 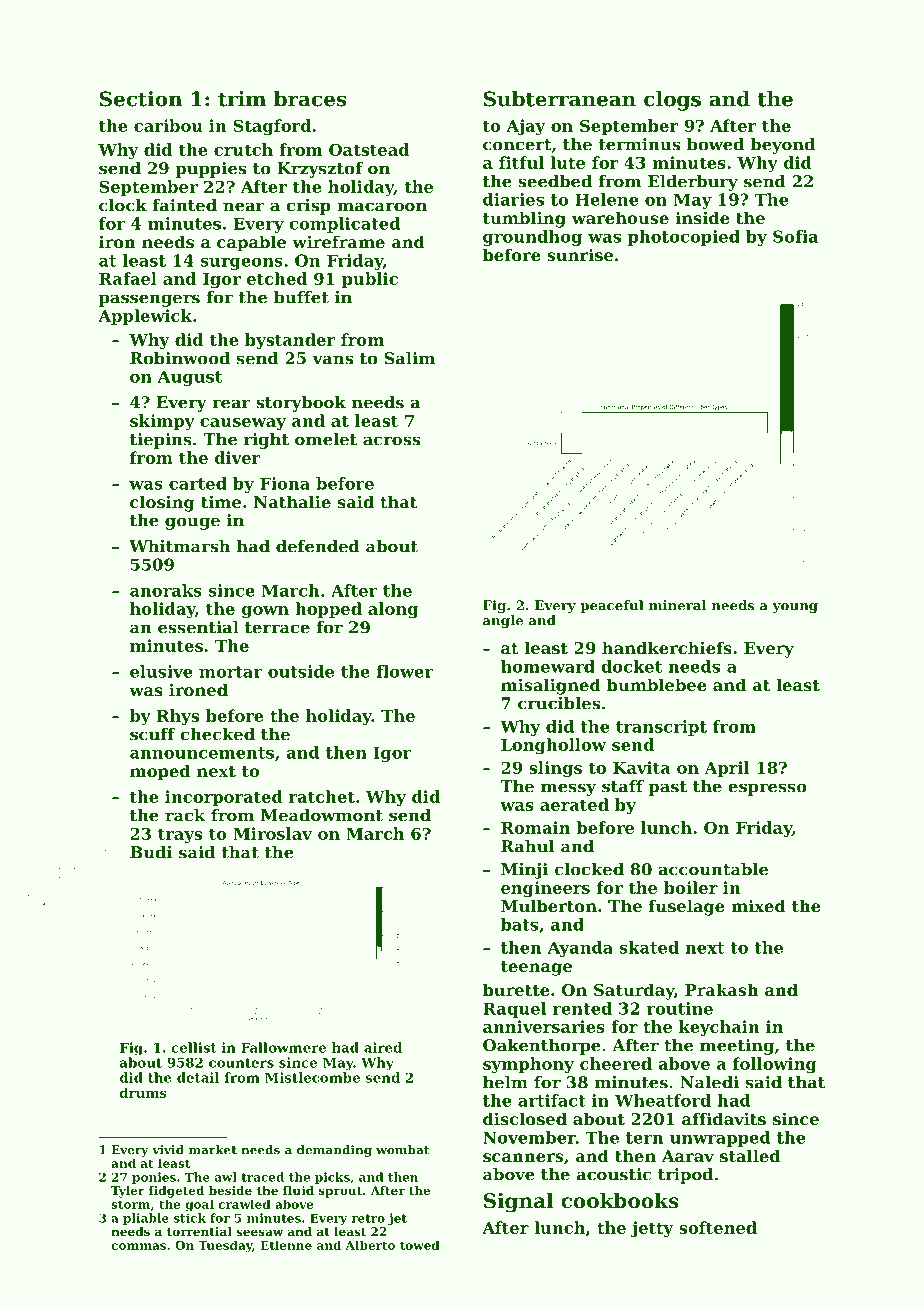 I want to click on gown, so click(x=265, y=612).
